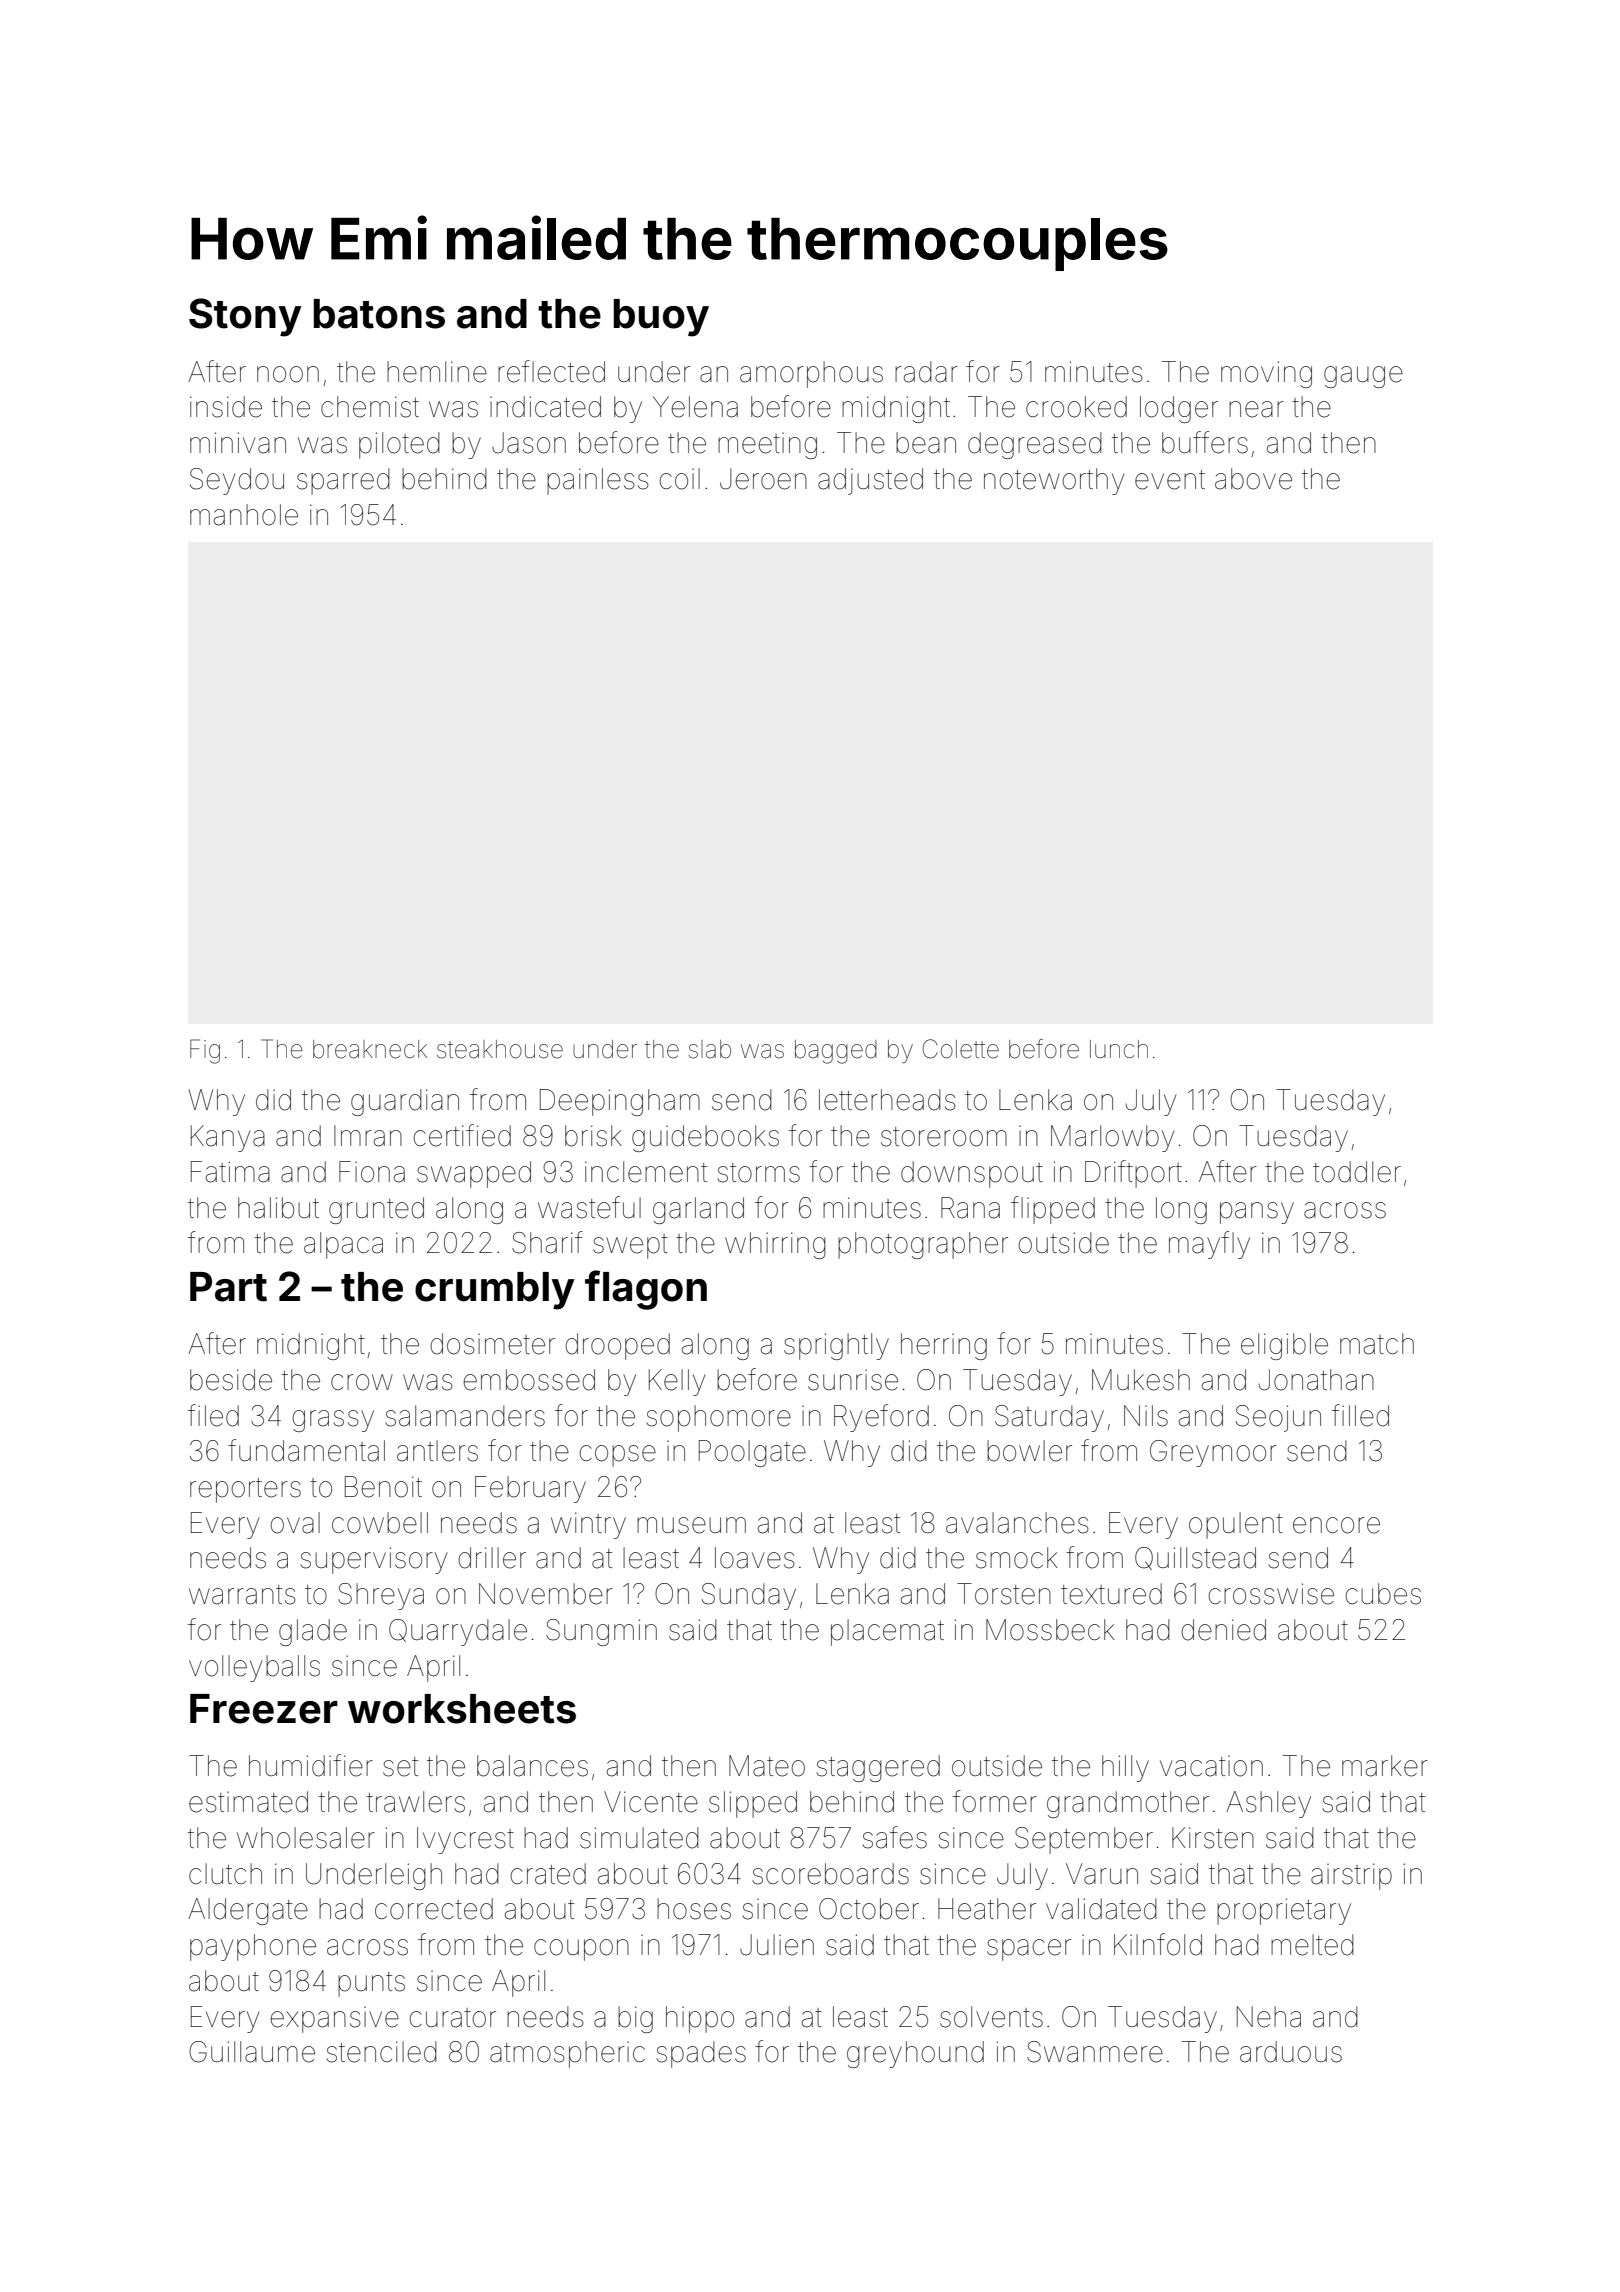 The height and width of the image is (2292, 1620). I want to click on photographer, so click(923, 1245).
